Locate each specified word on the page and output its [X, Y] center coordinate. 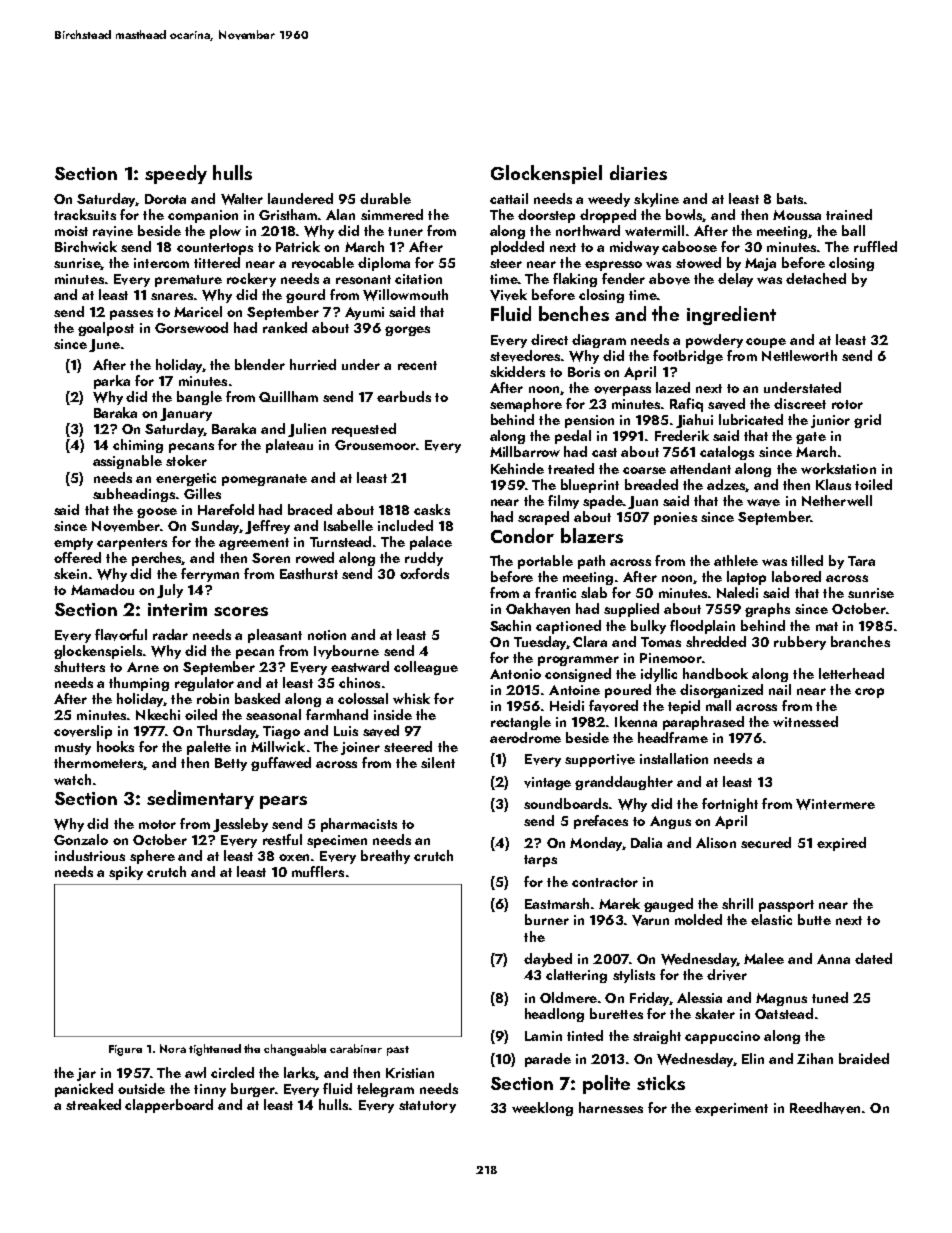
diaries [638, 172]
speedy [176, 174]
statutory [427, 1107]
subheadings [134, 495]
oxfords [424, 573]
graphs [767, 610]
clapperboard [169, 1106]
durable [385, 198]
